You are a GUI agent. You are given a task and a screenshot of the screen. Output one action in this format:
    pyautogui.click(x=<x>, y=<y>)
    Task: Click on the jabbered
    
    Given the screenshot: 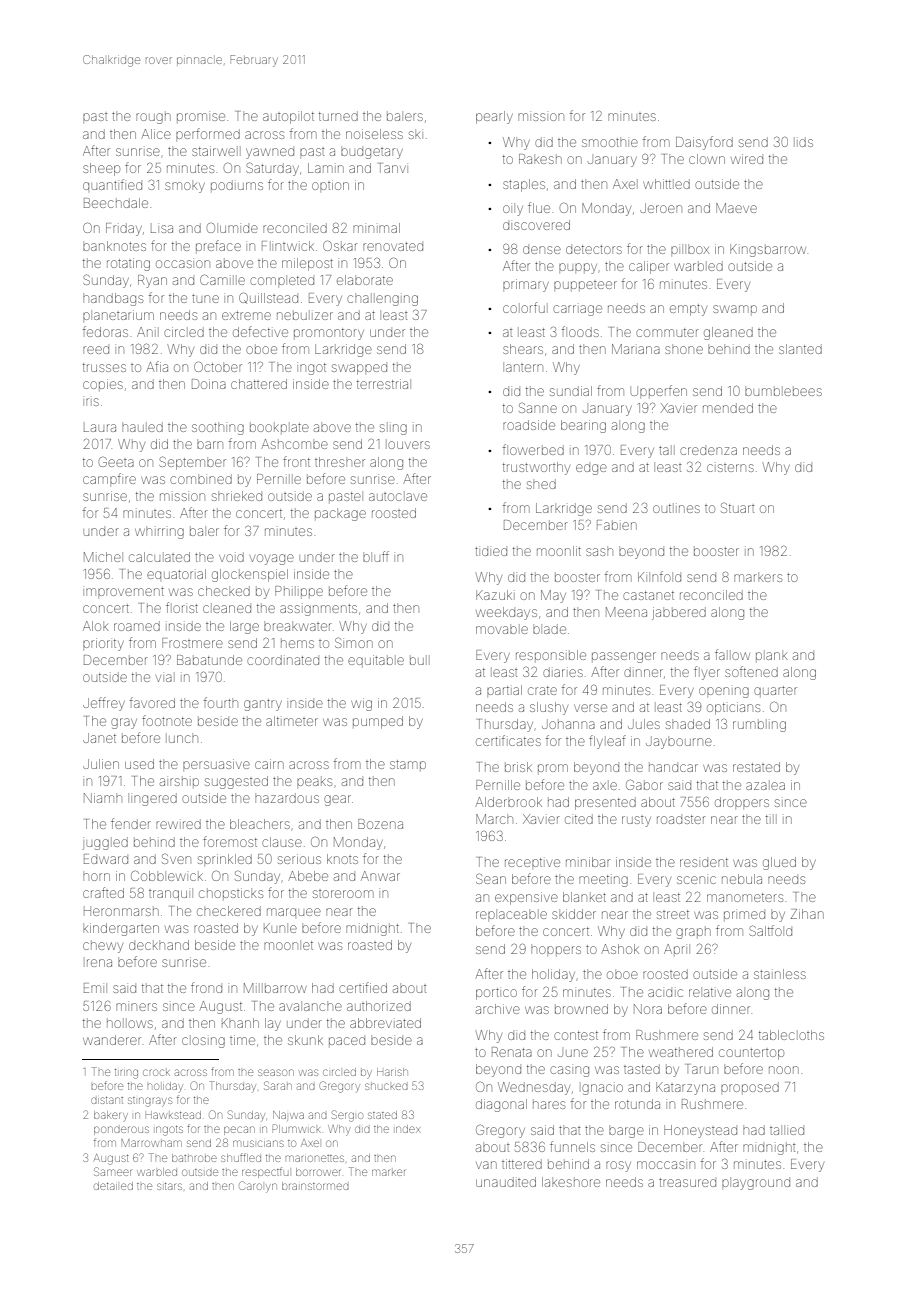 What is the action you would take?
    pyautogui.click(x=679, y=613)
